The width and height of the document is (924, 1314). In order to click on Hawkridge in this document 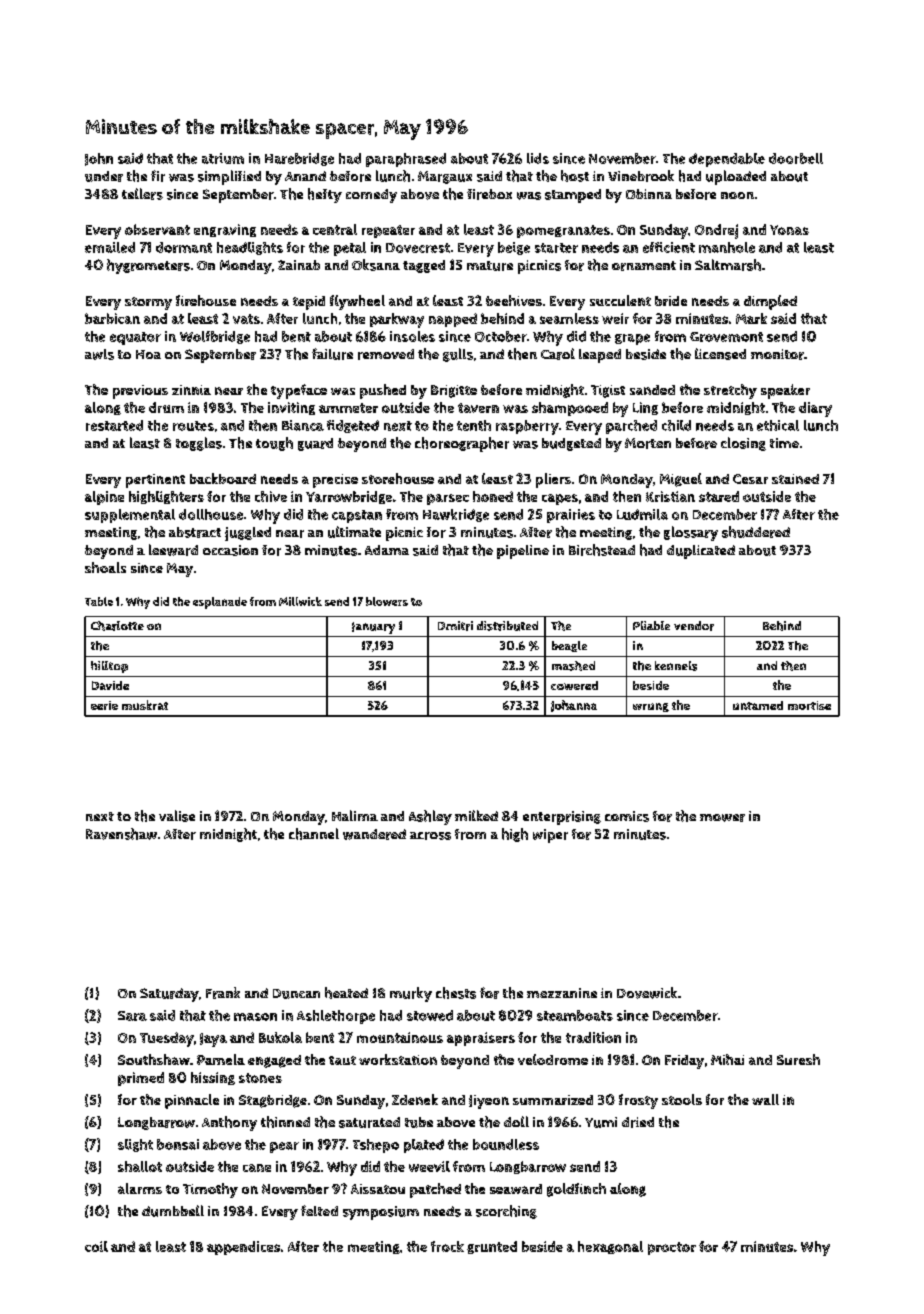, I will do `click(456, 515)`.
